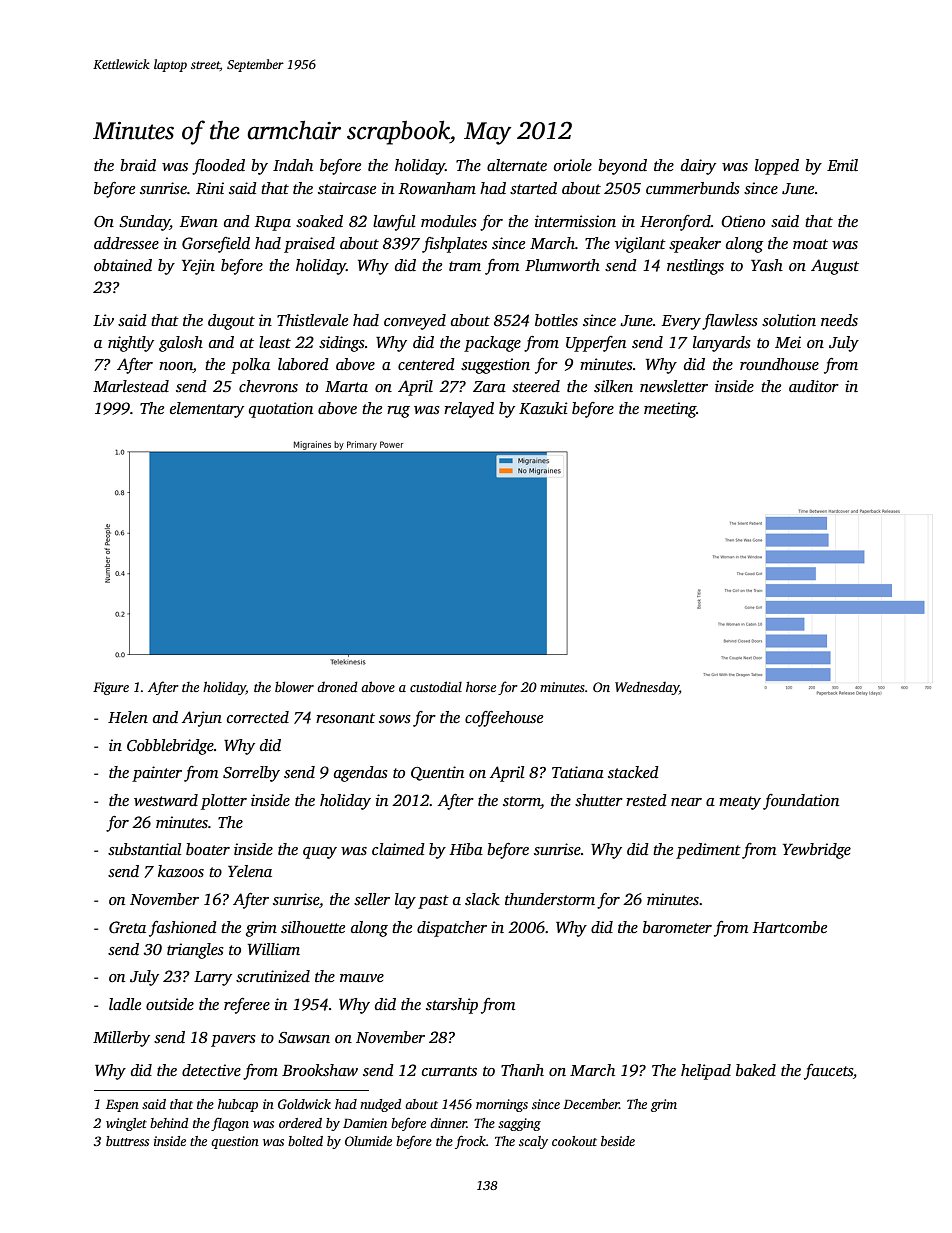  Describe the element at coordinates (126, 1124) in the screenshot. I see `winglet` at that location.
